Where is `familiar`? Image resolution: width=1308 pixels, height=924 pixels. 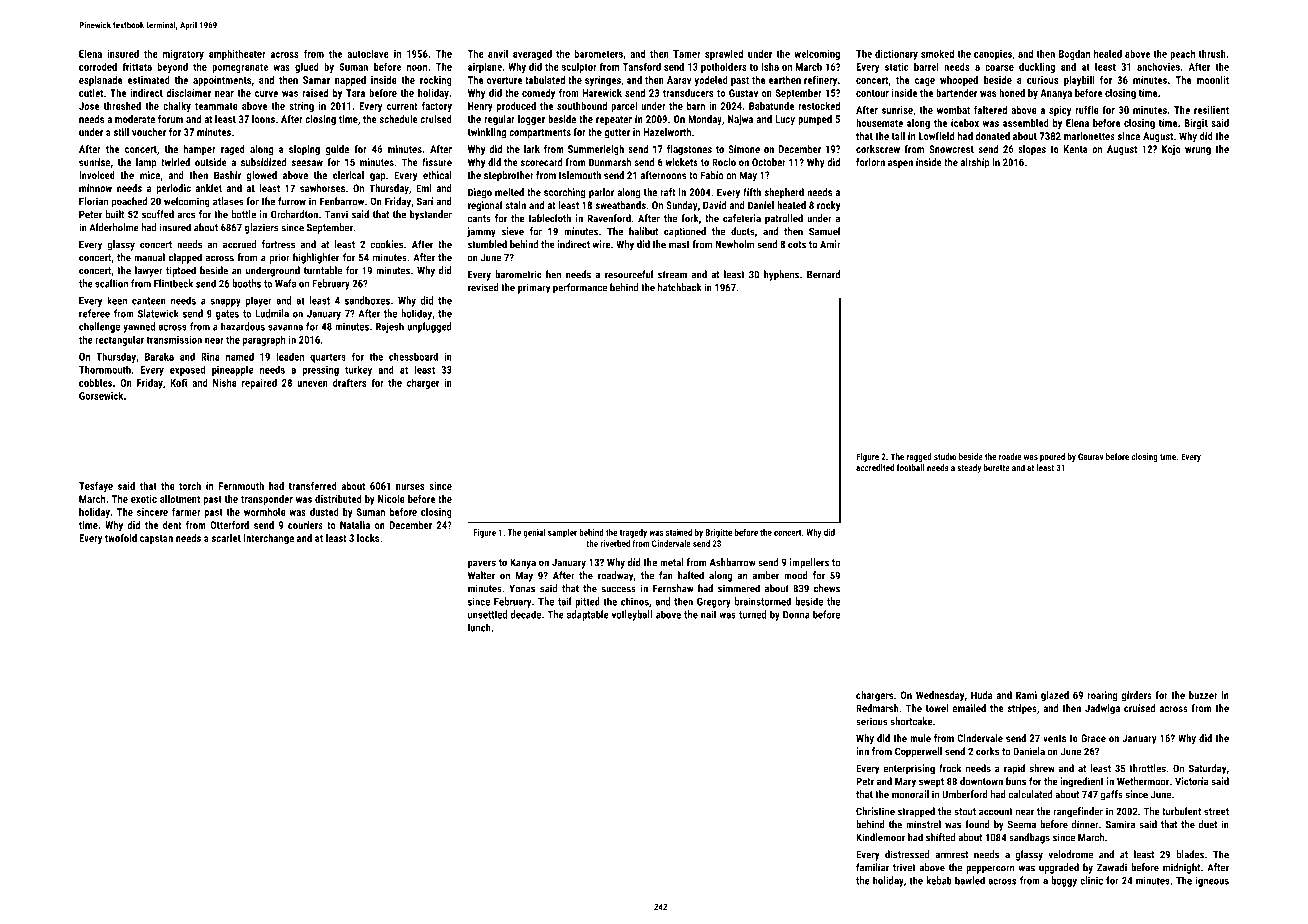 familiar is located at coordinates (872, 867).
